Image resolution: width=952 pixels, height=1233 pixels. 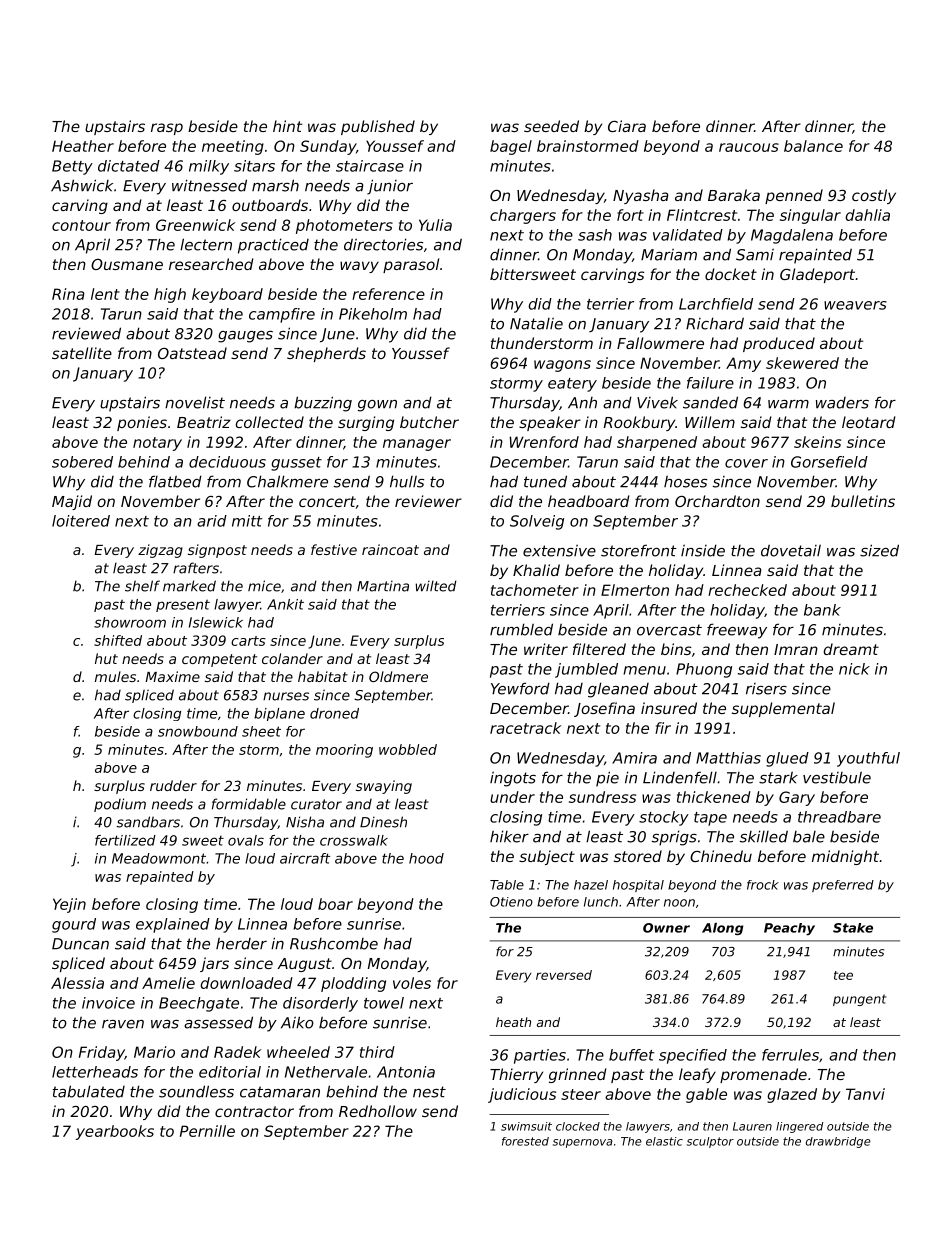 What do you see at coordinates (326, 354) in the screenshot?
I see `shepherds` at bounding box center [326, 354].
